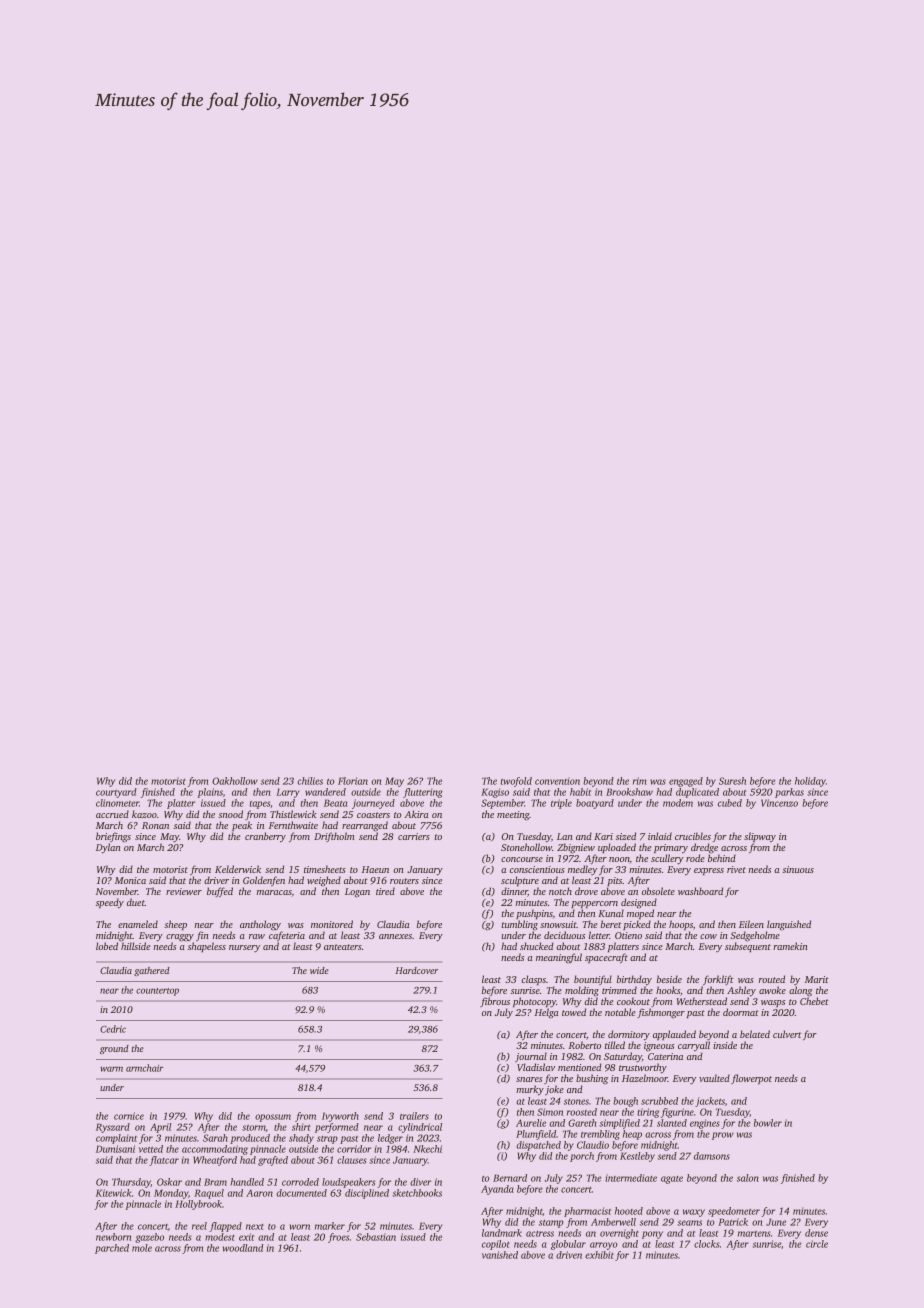  I want to click on holiday, so click(810, 782).
